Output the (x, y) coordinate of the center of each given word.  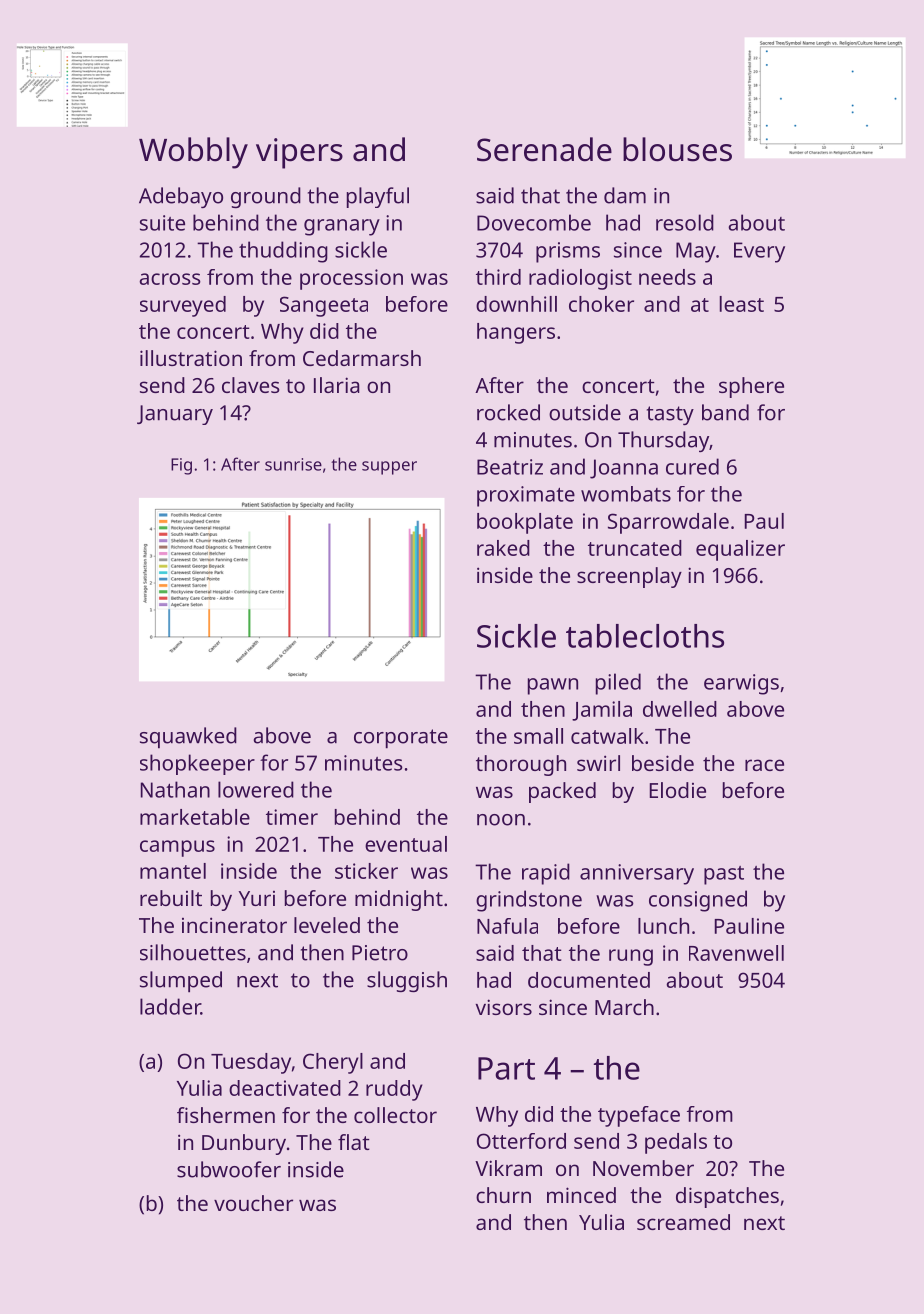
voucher (253, 1203)
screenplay (629, 577)
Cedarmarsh (362, 358)
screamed (683, 1222)
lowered (256, 789)
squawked (188, 737)
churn (503, 1195)
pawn (553, 686)
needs (667, 277)
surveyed (183, 306)
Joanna (624, 469)
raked (503, 548)
